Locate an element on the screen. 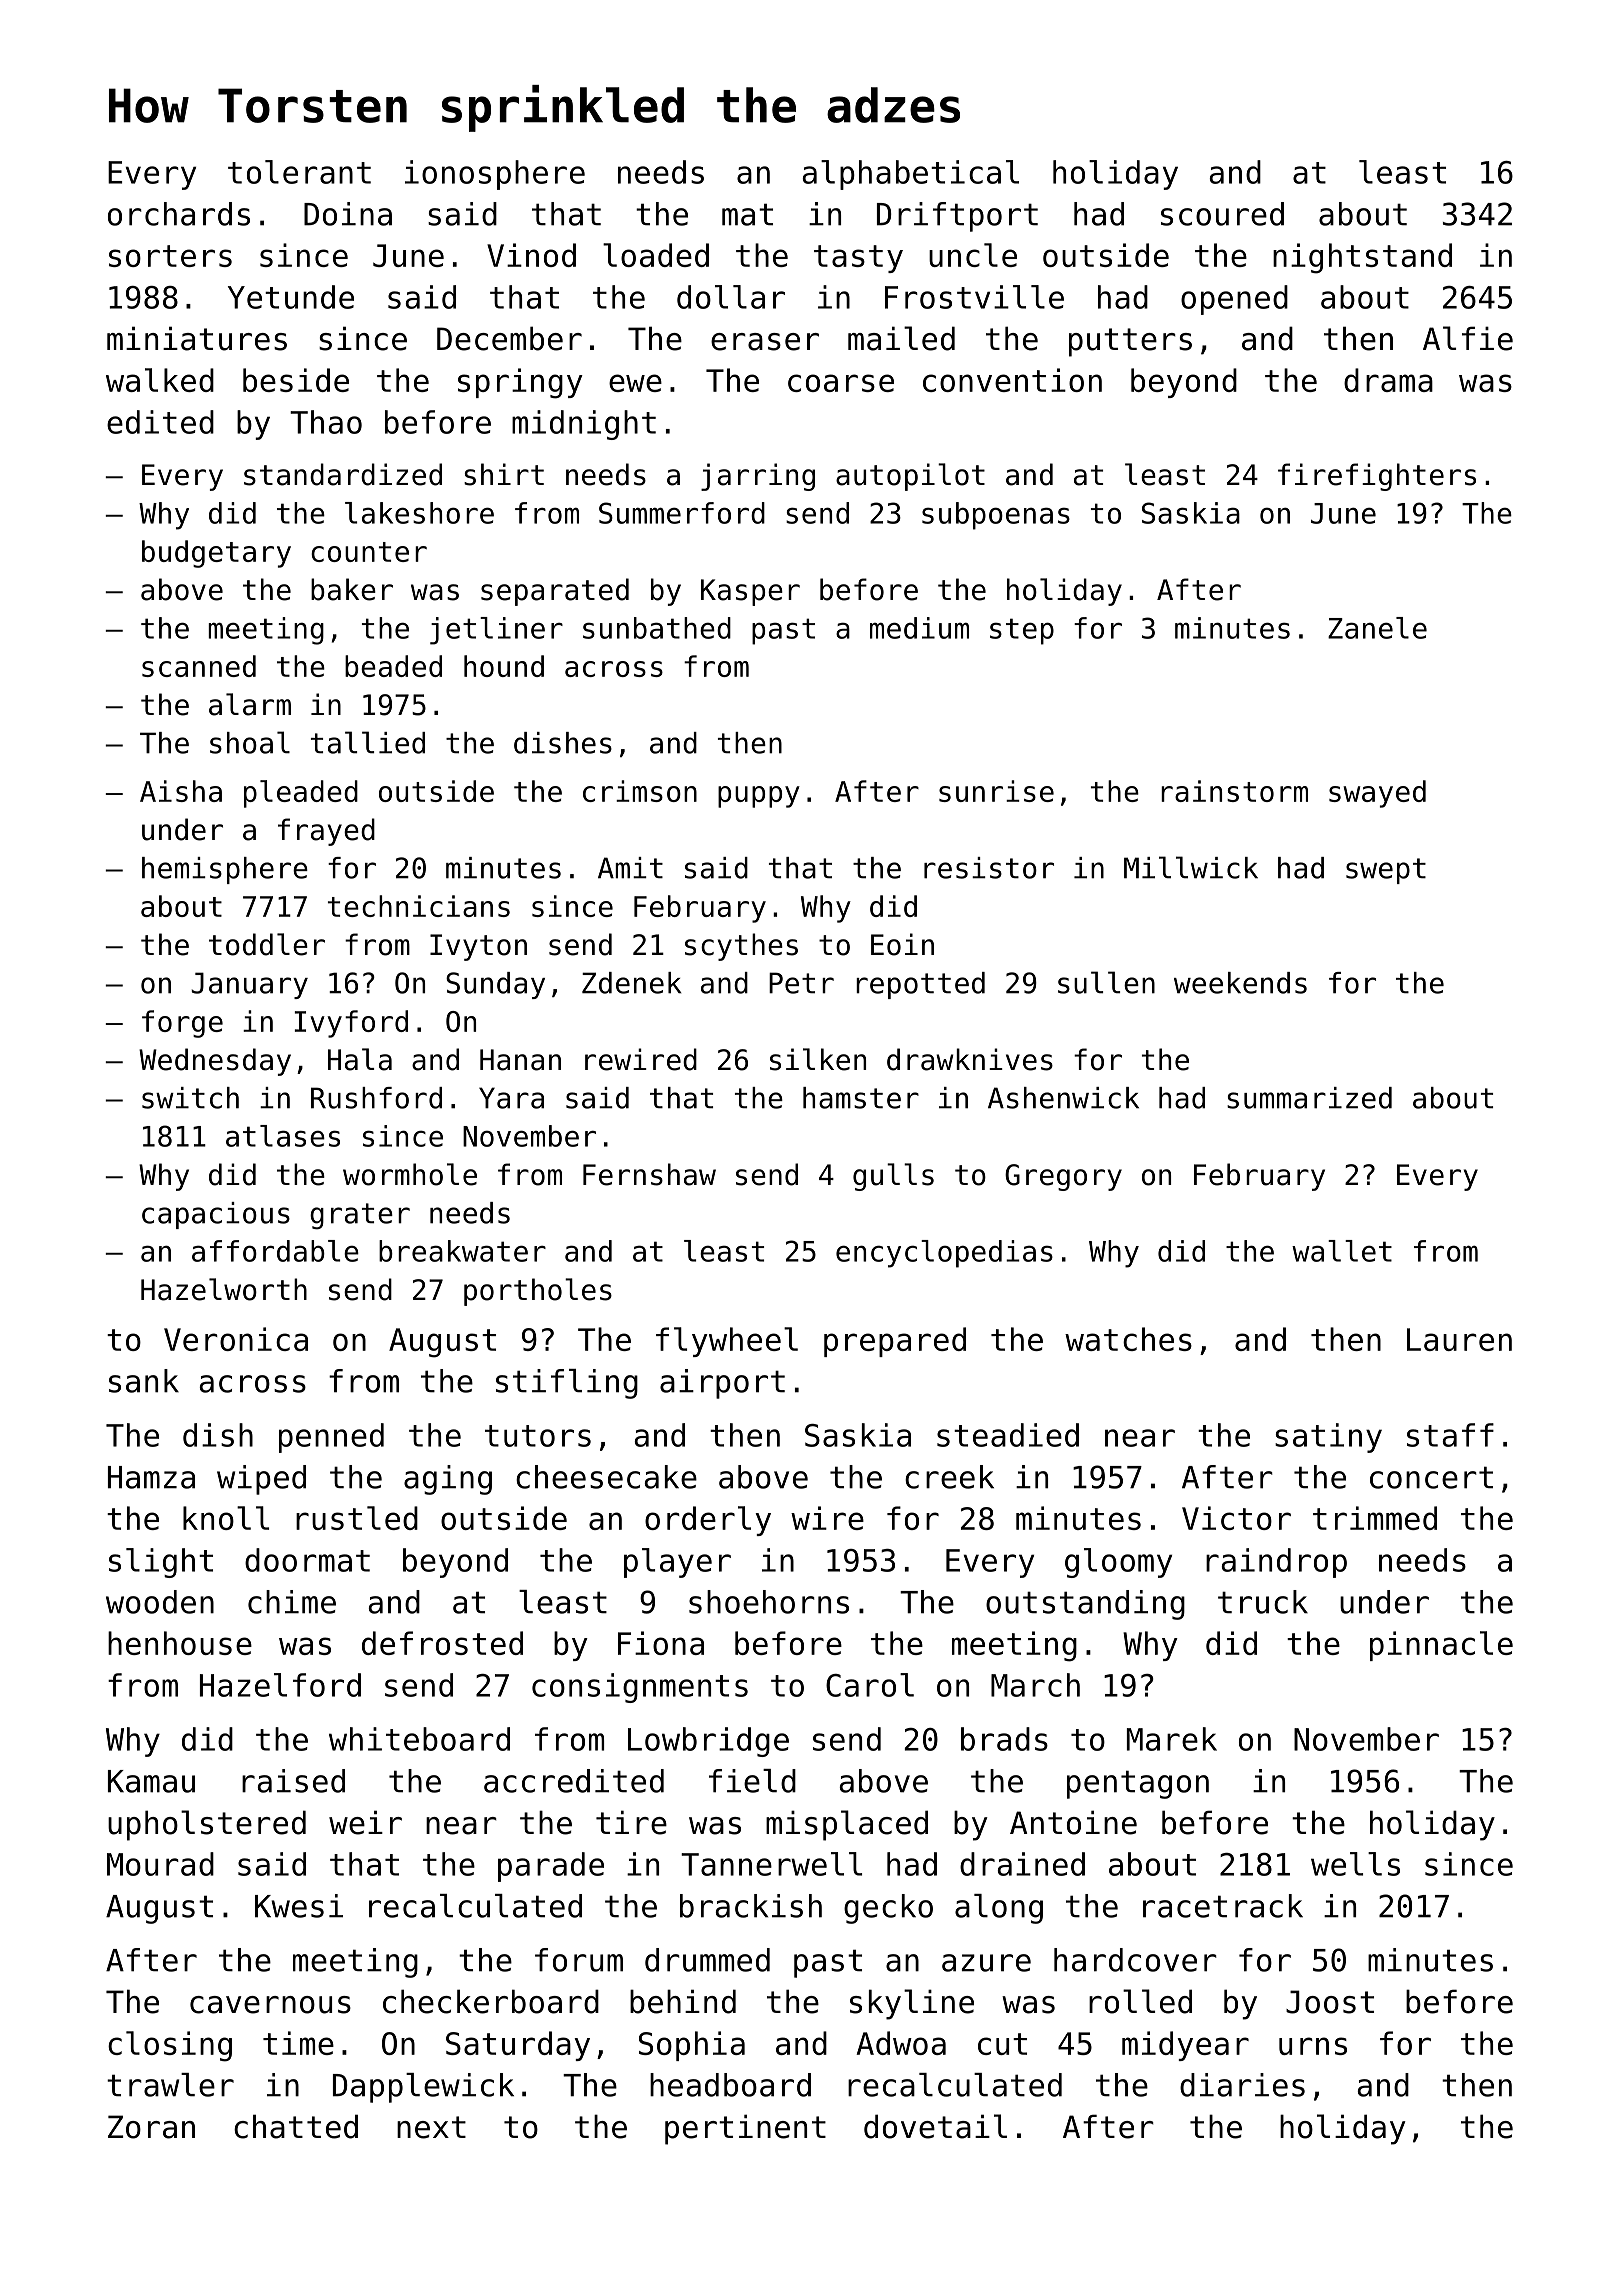  summarized is located at coordinates (1309, 1098).
